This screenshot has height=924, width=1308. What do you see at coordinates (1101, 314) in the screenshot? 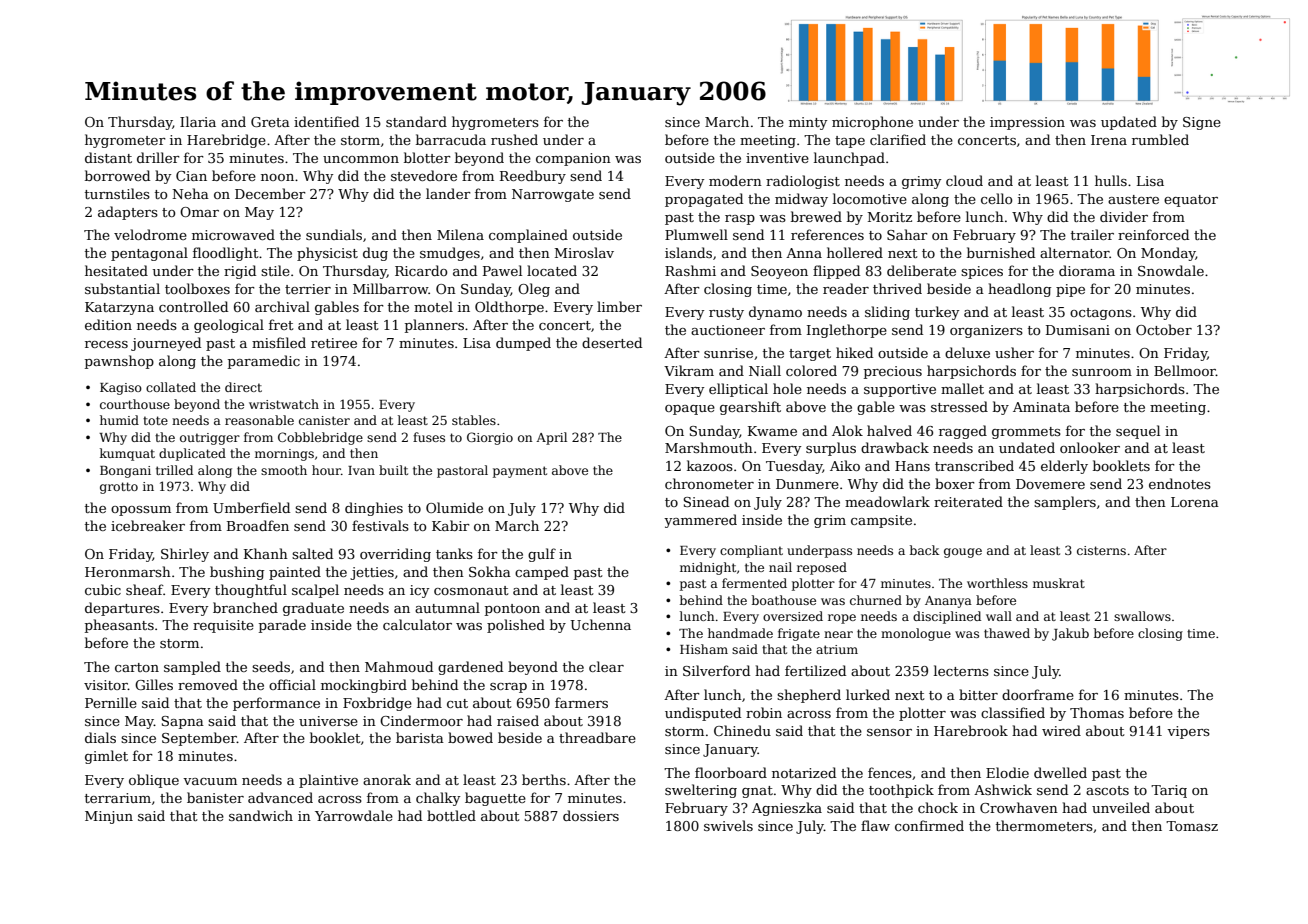
I see `octagons` at bounding box center [1101, 314].
